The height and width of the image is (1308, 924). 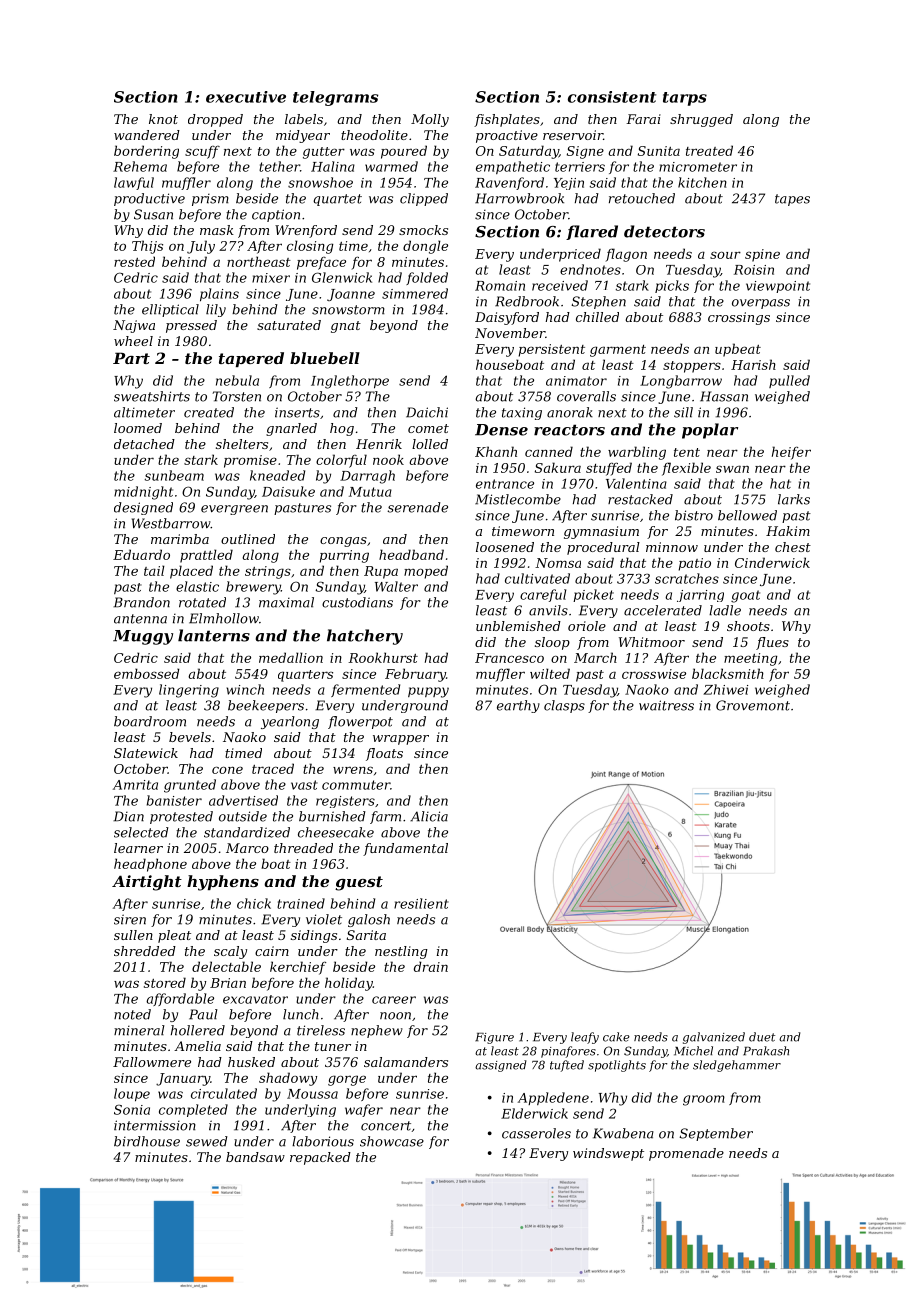 I want to click on galvanized, so click(x=714, y=1038).
